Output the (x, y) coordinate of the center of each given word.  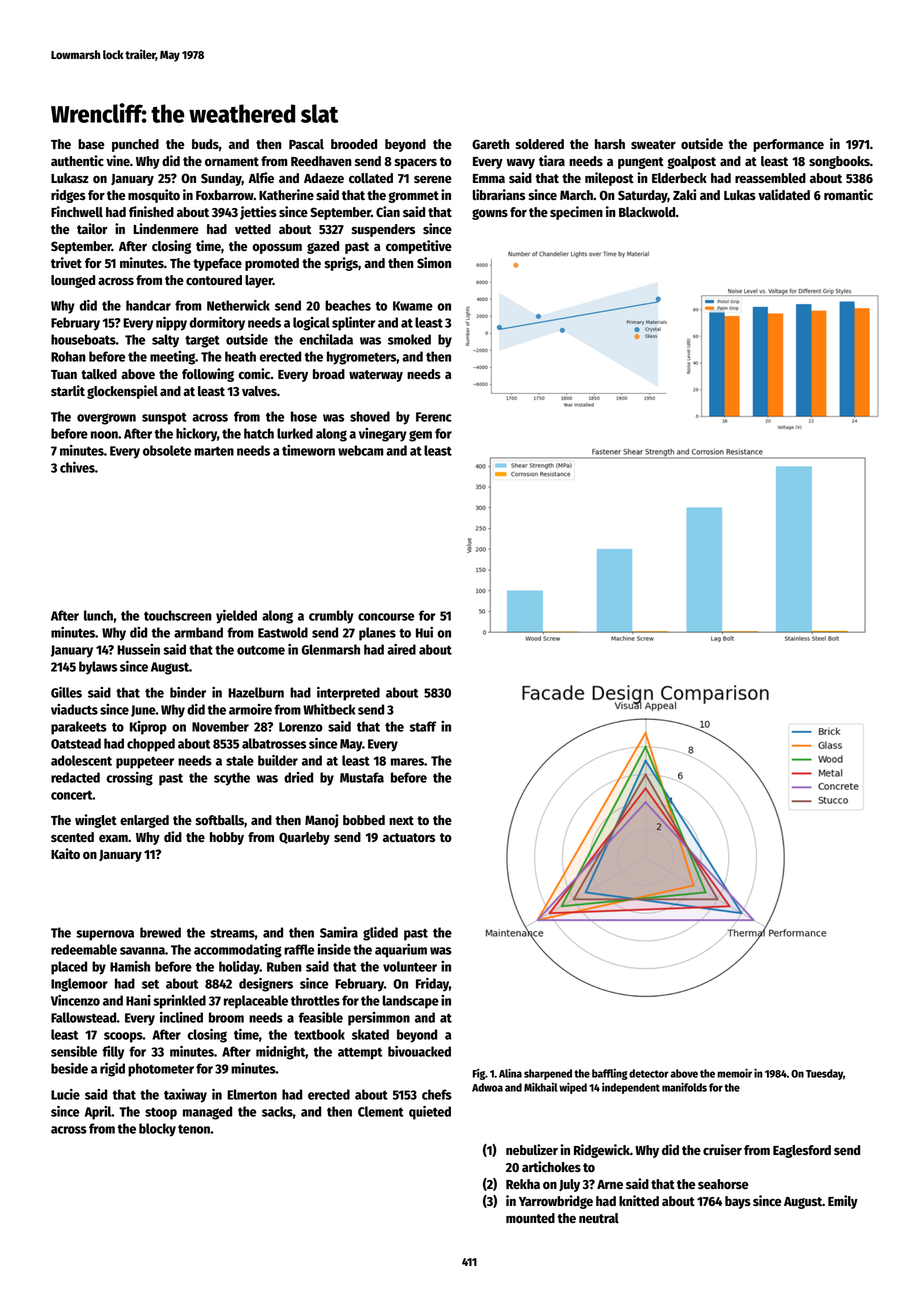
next (401, 820)
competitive (419, 247)
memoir (734, 1073)
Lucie (65, 1094)
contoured (214, 280)
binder (188, 692)
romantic (848, 194)
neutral (599, 1218)
